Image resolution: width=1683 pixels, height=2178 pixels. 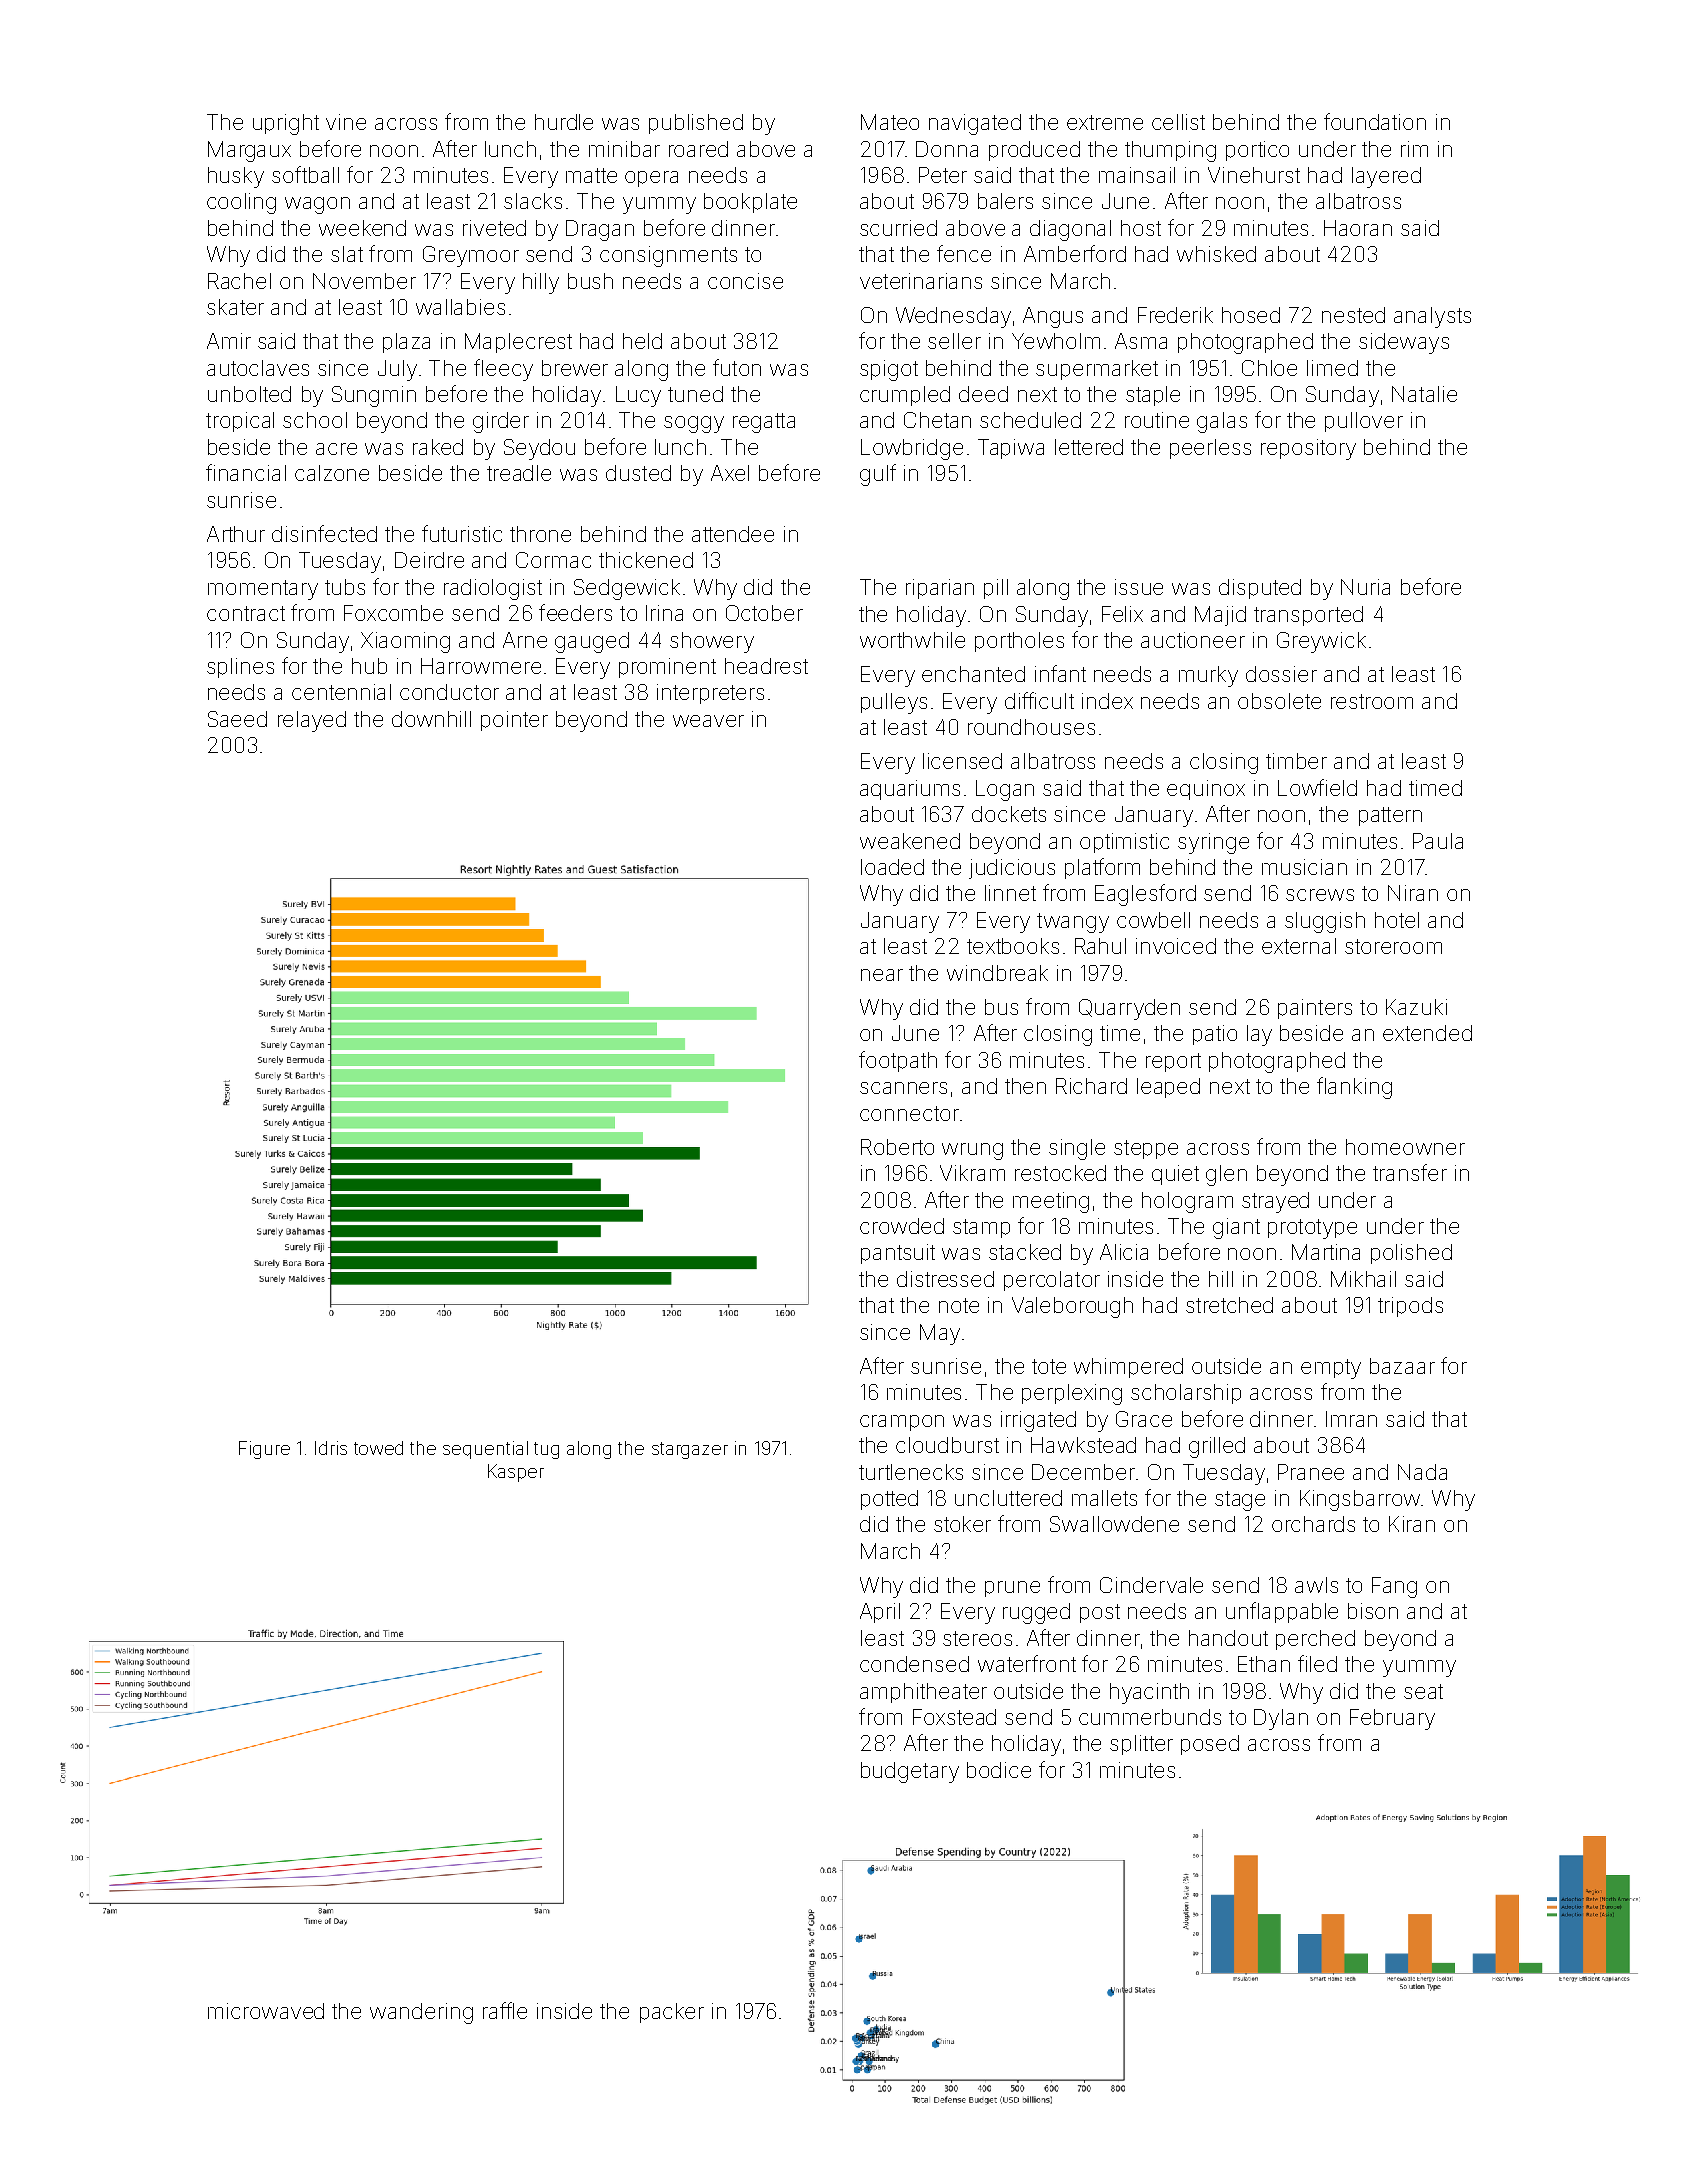 I want to click on Idris, so click(x=331, y=1448).
